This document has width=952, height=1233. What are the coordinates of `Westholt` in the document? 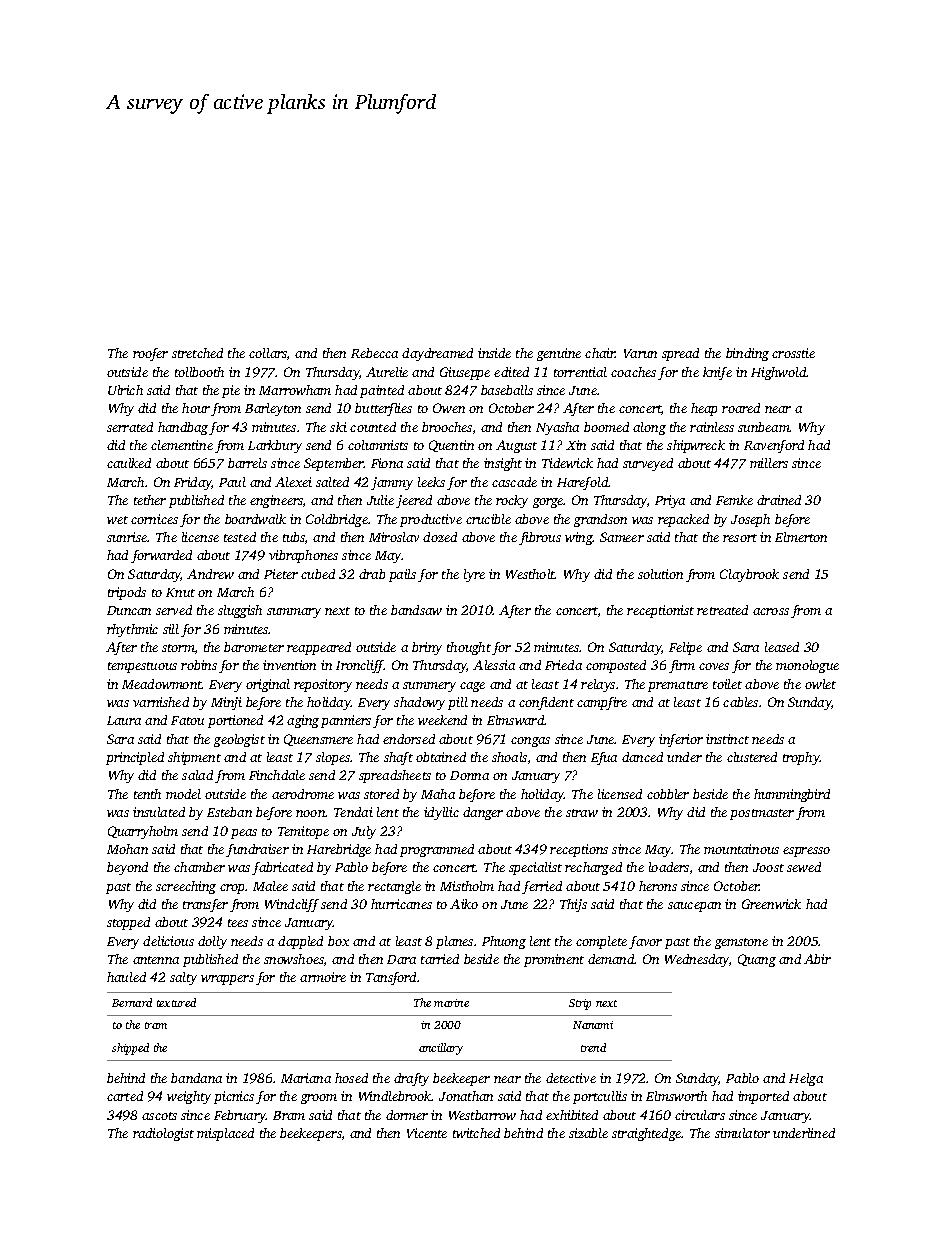 It's located at (530, 574).
